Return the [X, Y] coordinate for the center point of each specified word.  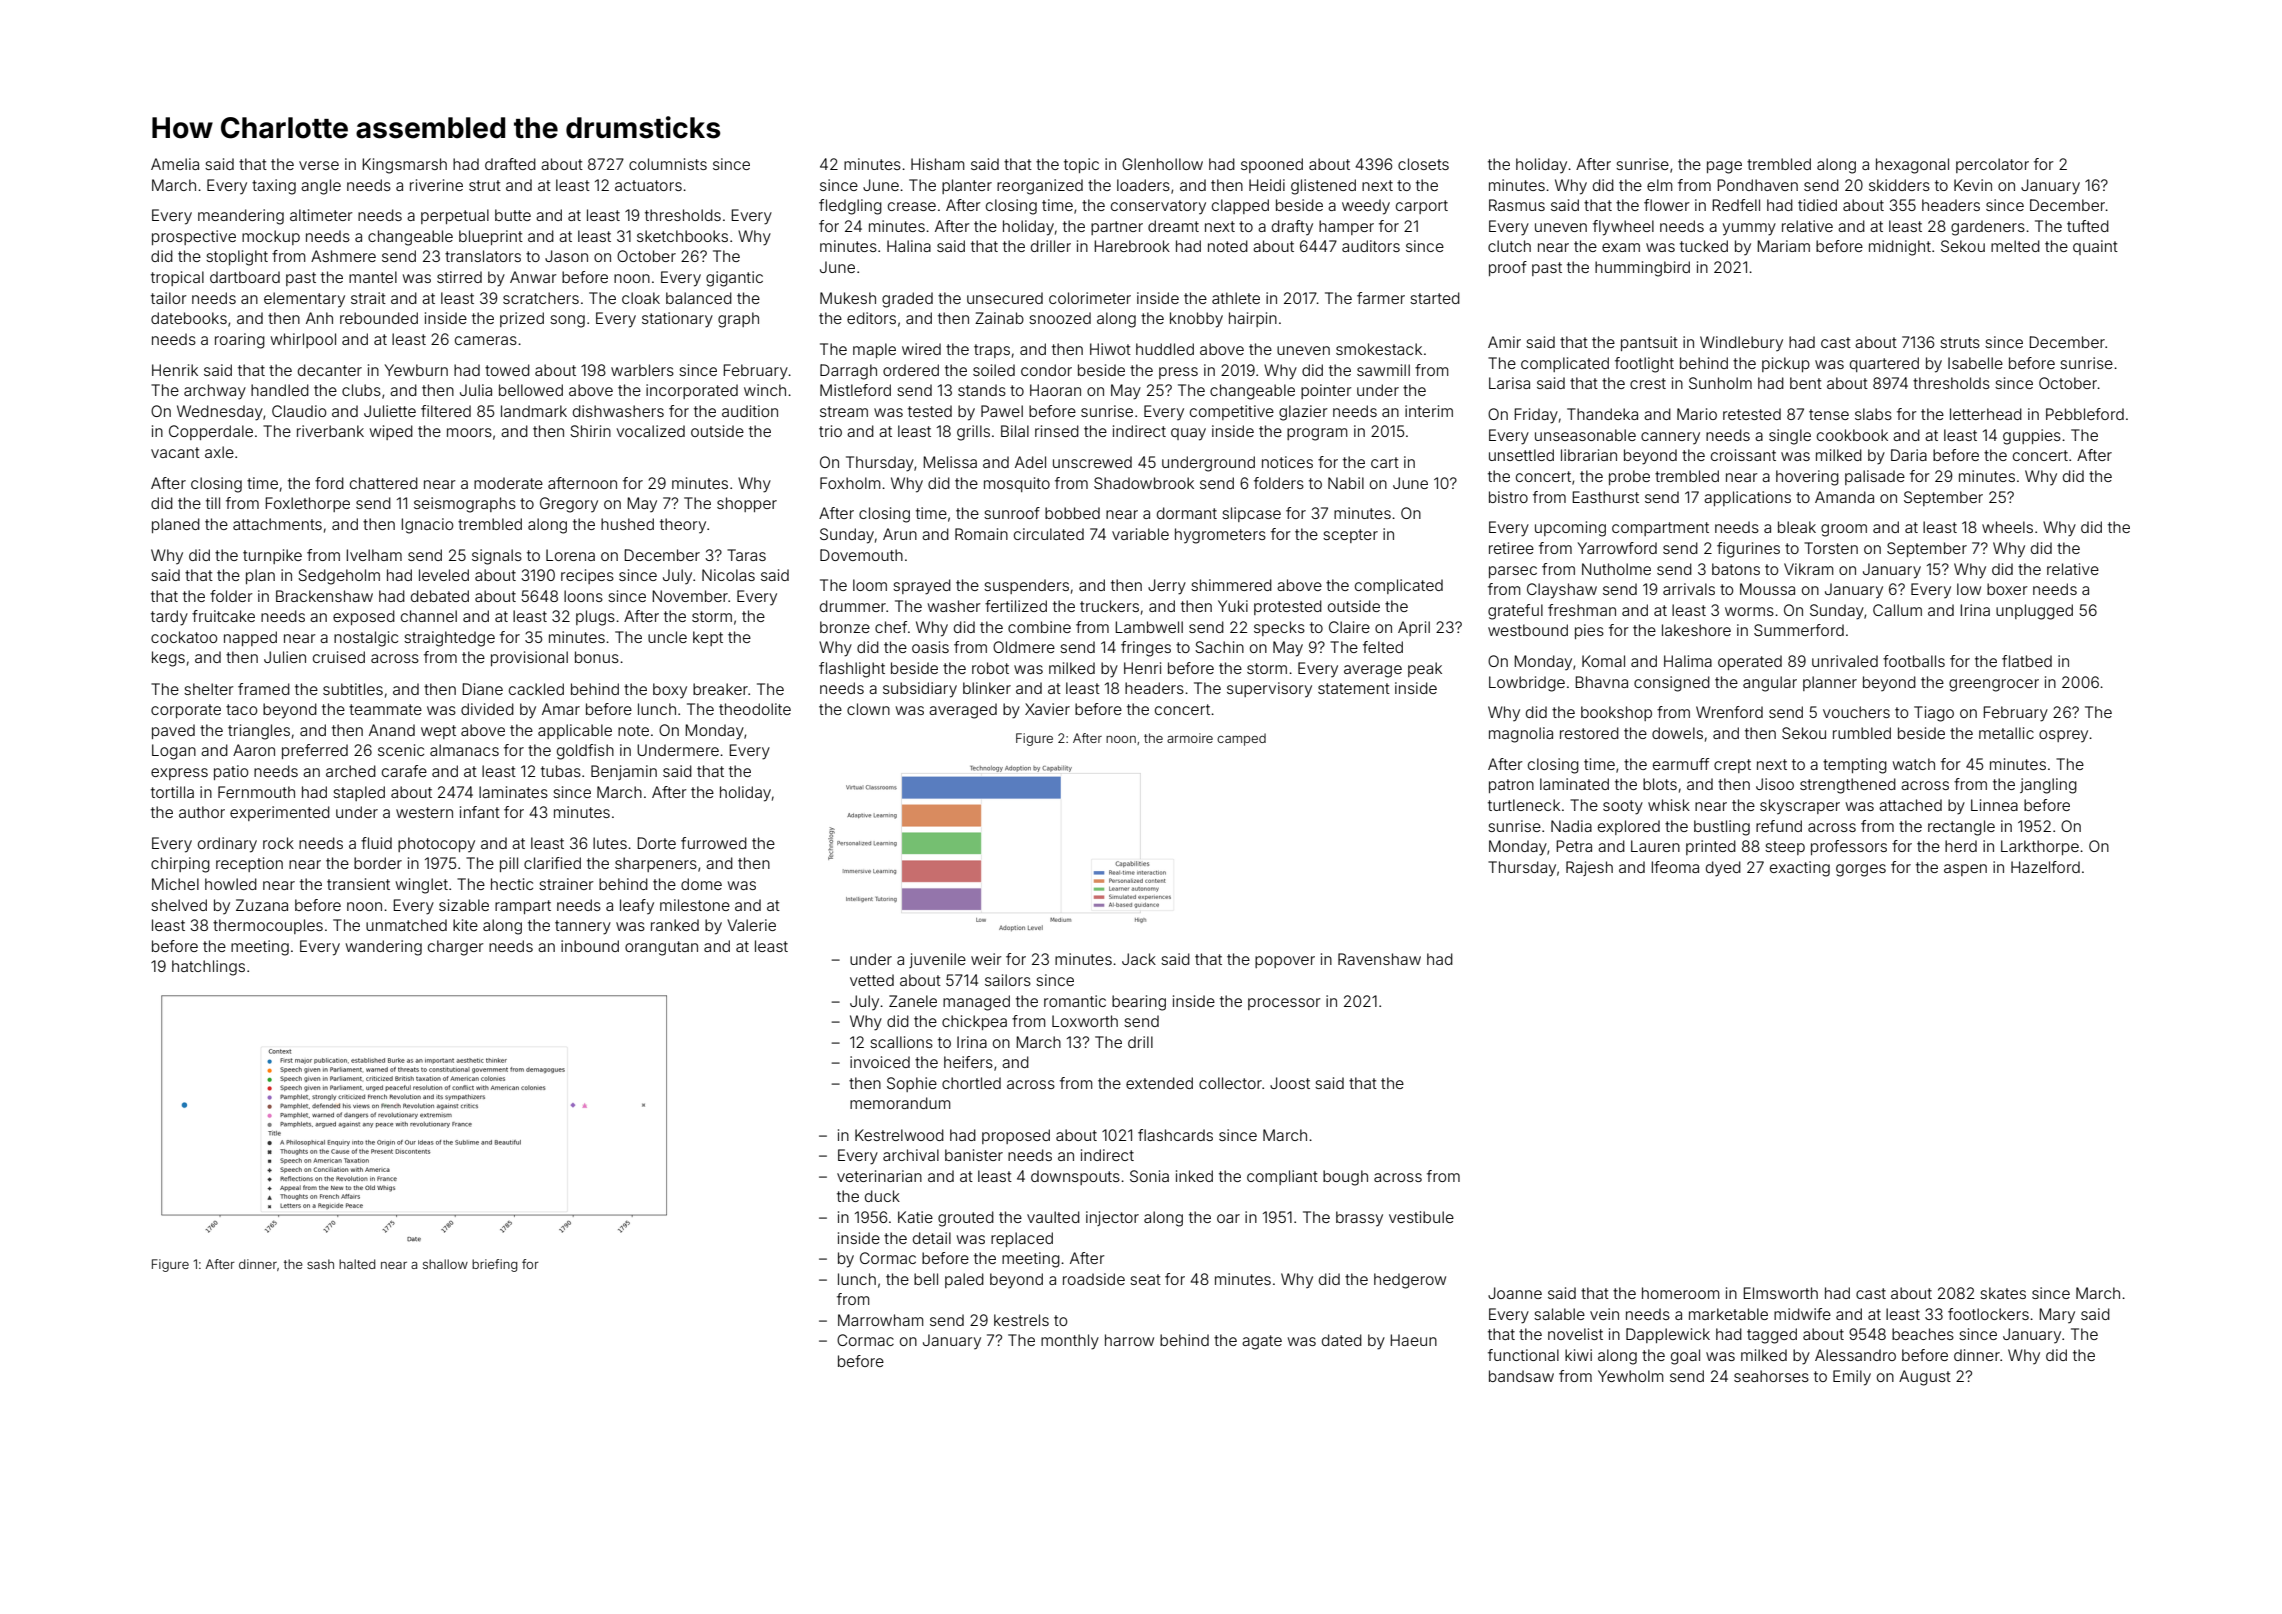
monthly [1070, 1342]
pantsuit [1649, 343]
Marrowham [881, 1320]
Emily [1852, 1378]
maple [874, 350]
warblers [642, 370]
